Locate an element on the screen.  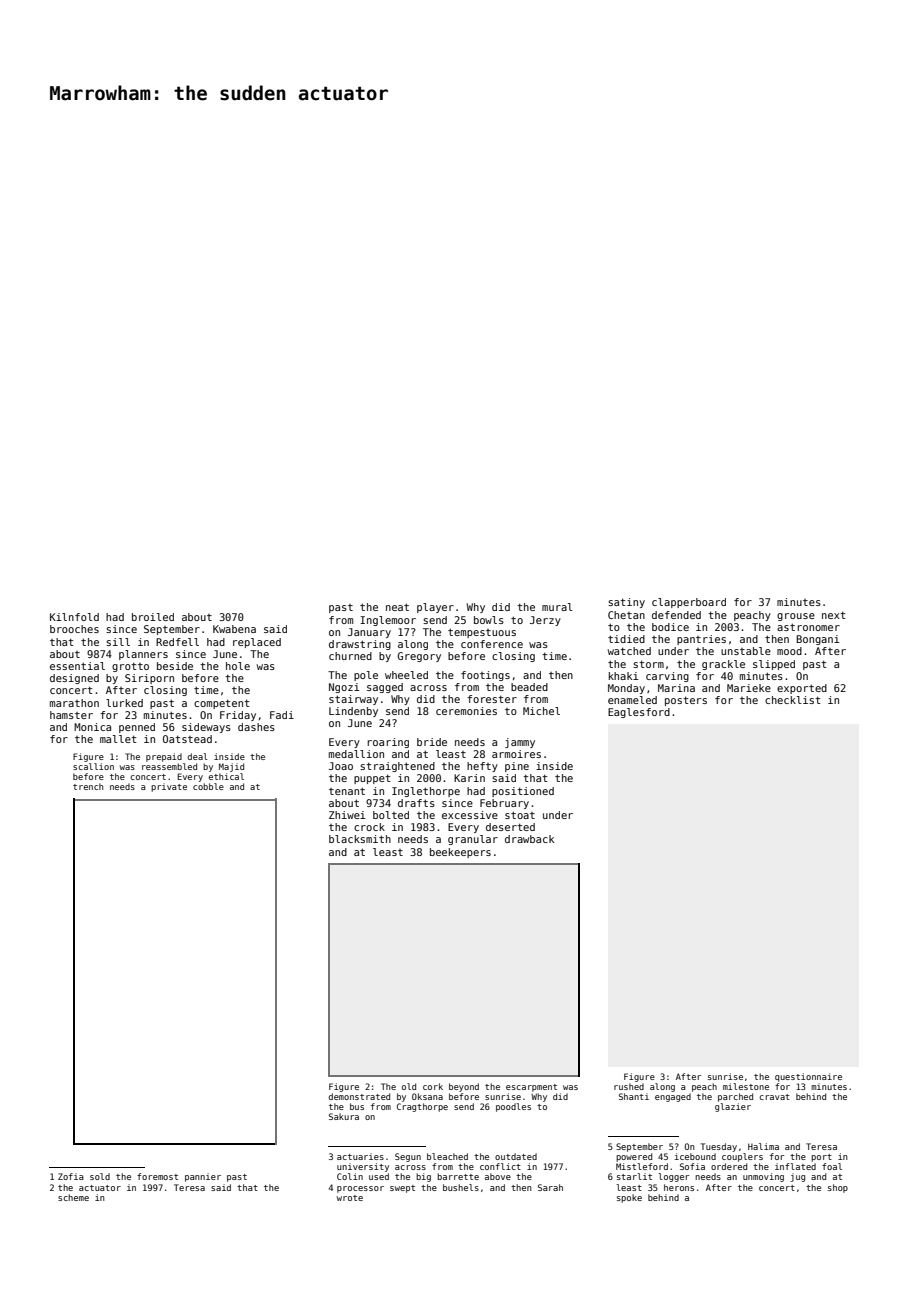
conference is located at coordinates (492, 644).
